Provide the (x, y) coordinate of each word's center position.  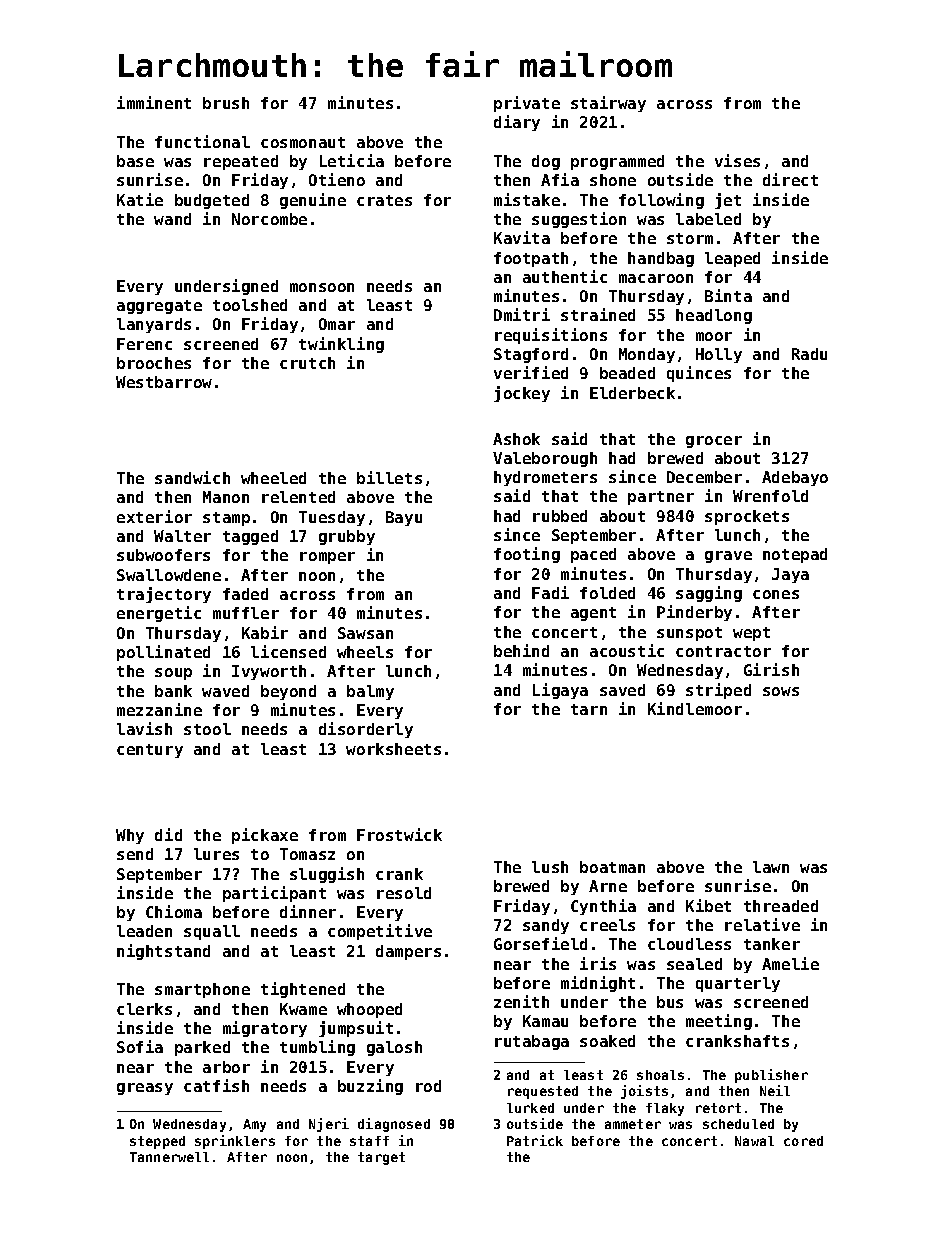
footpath (531, 259)
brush (226, 103)
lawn (771, 867)
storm (690, 238)
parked (202, 1048)
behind (521, 650)
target (381, 1158)
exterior (154, 516)
